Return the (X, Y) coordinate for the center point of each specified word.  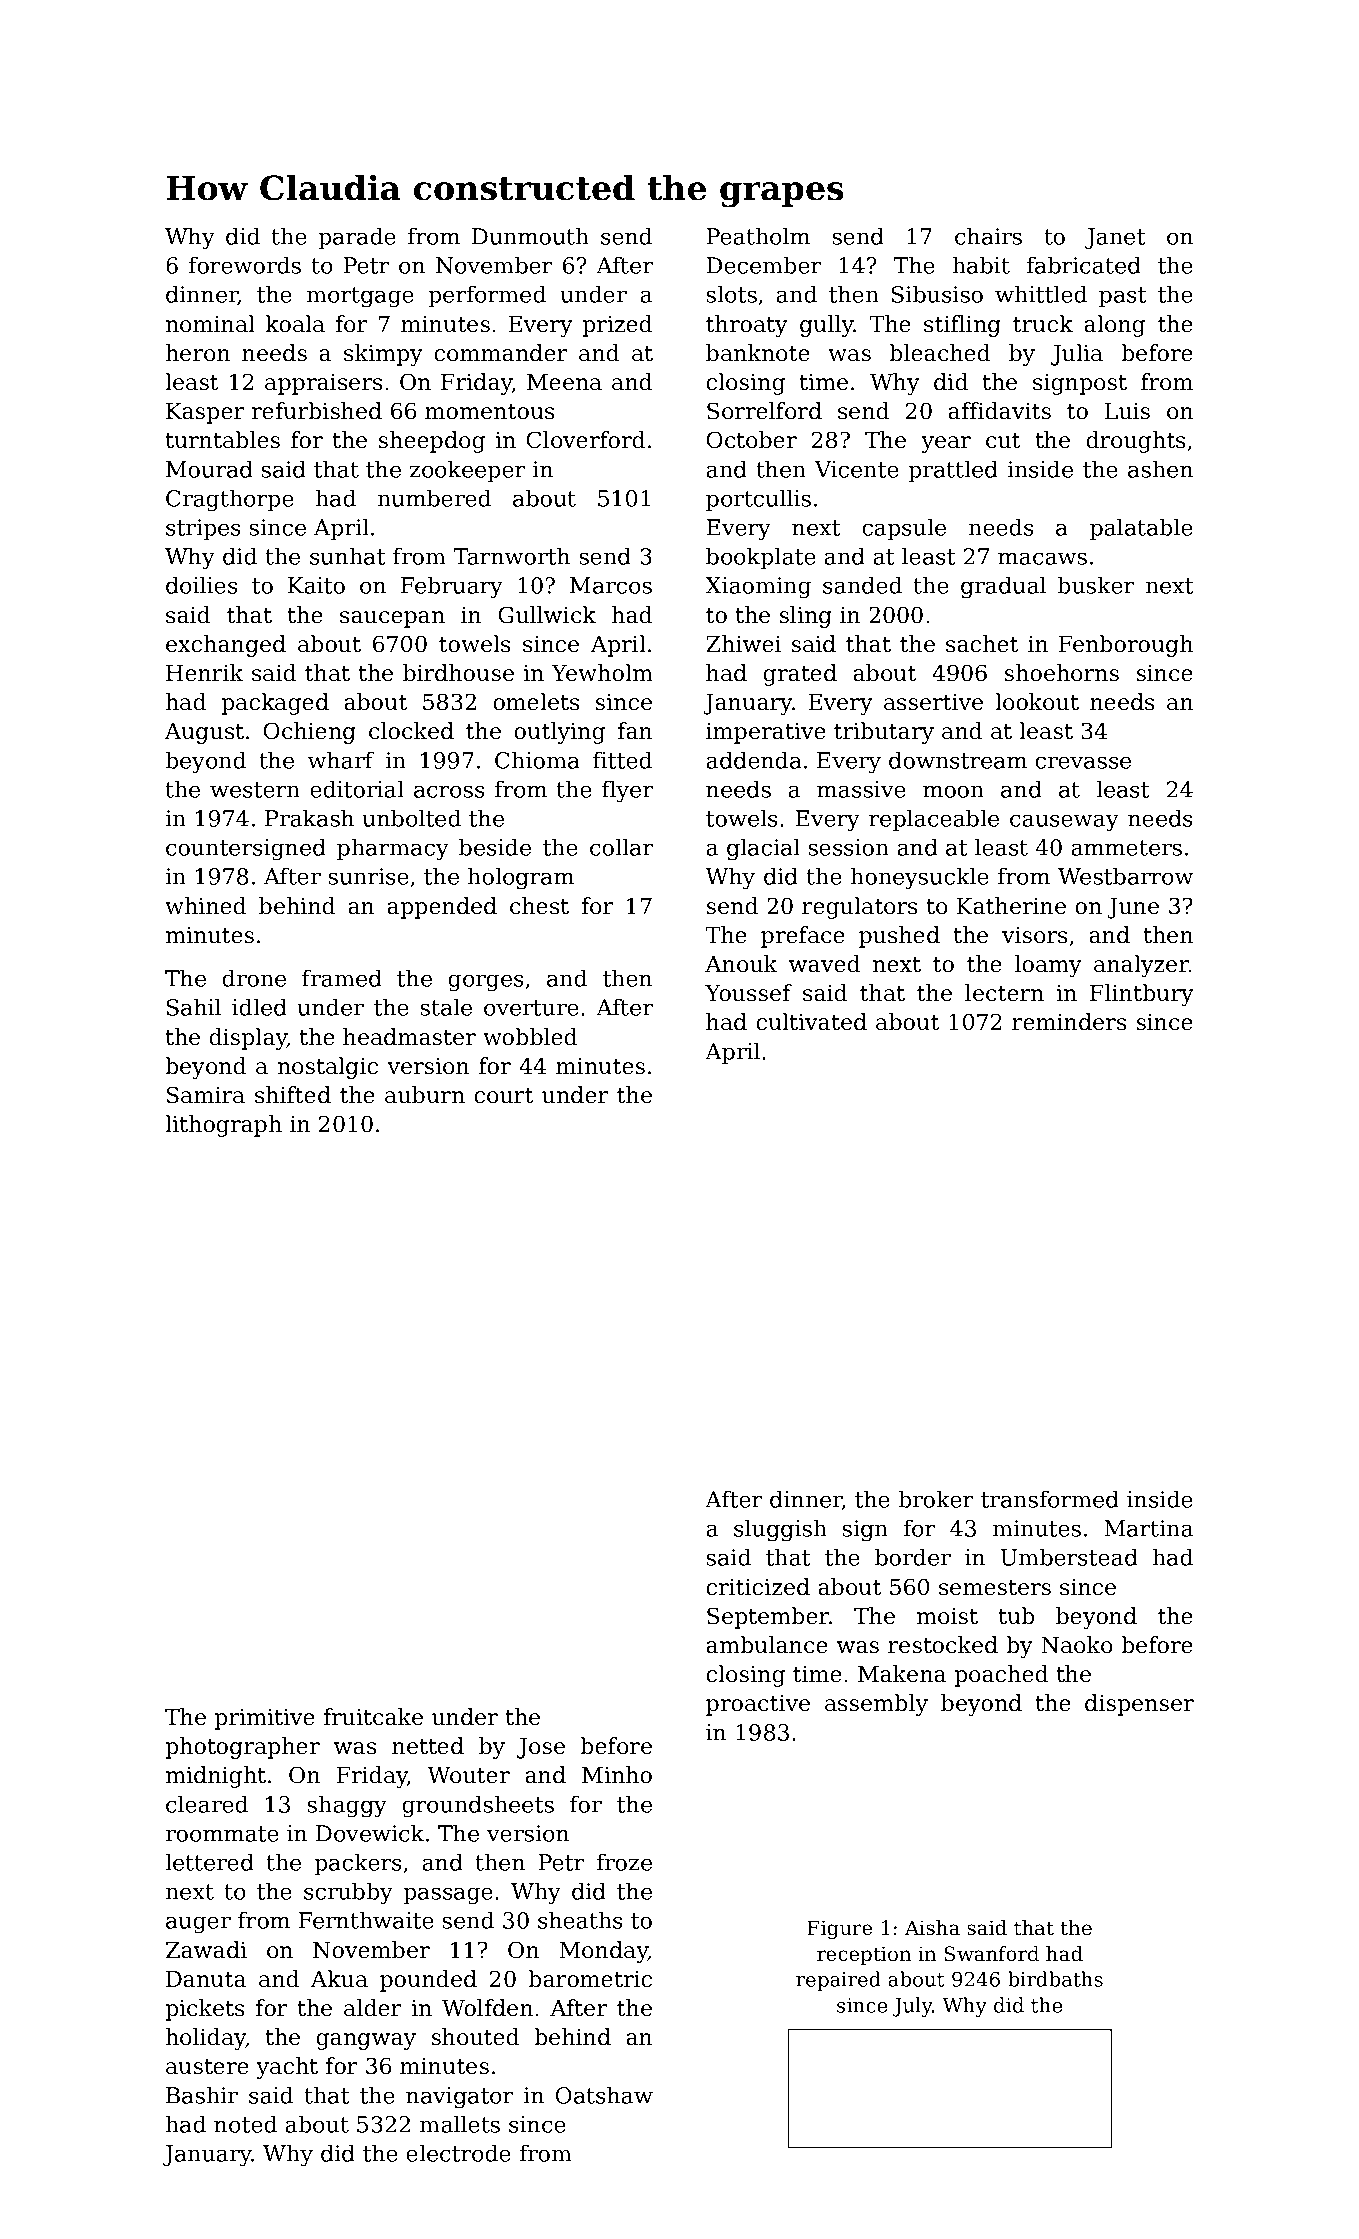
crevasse (1083, 762)
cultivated (811, 1022)
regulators (859, 908)
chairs (988, 236)
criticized (758, 1587)
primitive (265, 1719)
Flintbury (1142, 995)
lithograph (223, 1126)
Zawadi (206, 1950)
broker (935, 1499)
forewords (245, 265)
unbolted (411, 818)
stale (446, 1007)
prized (617, 326)
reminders (1069, 1022)
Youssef (748, 993)
